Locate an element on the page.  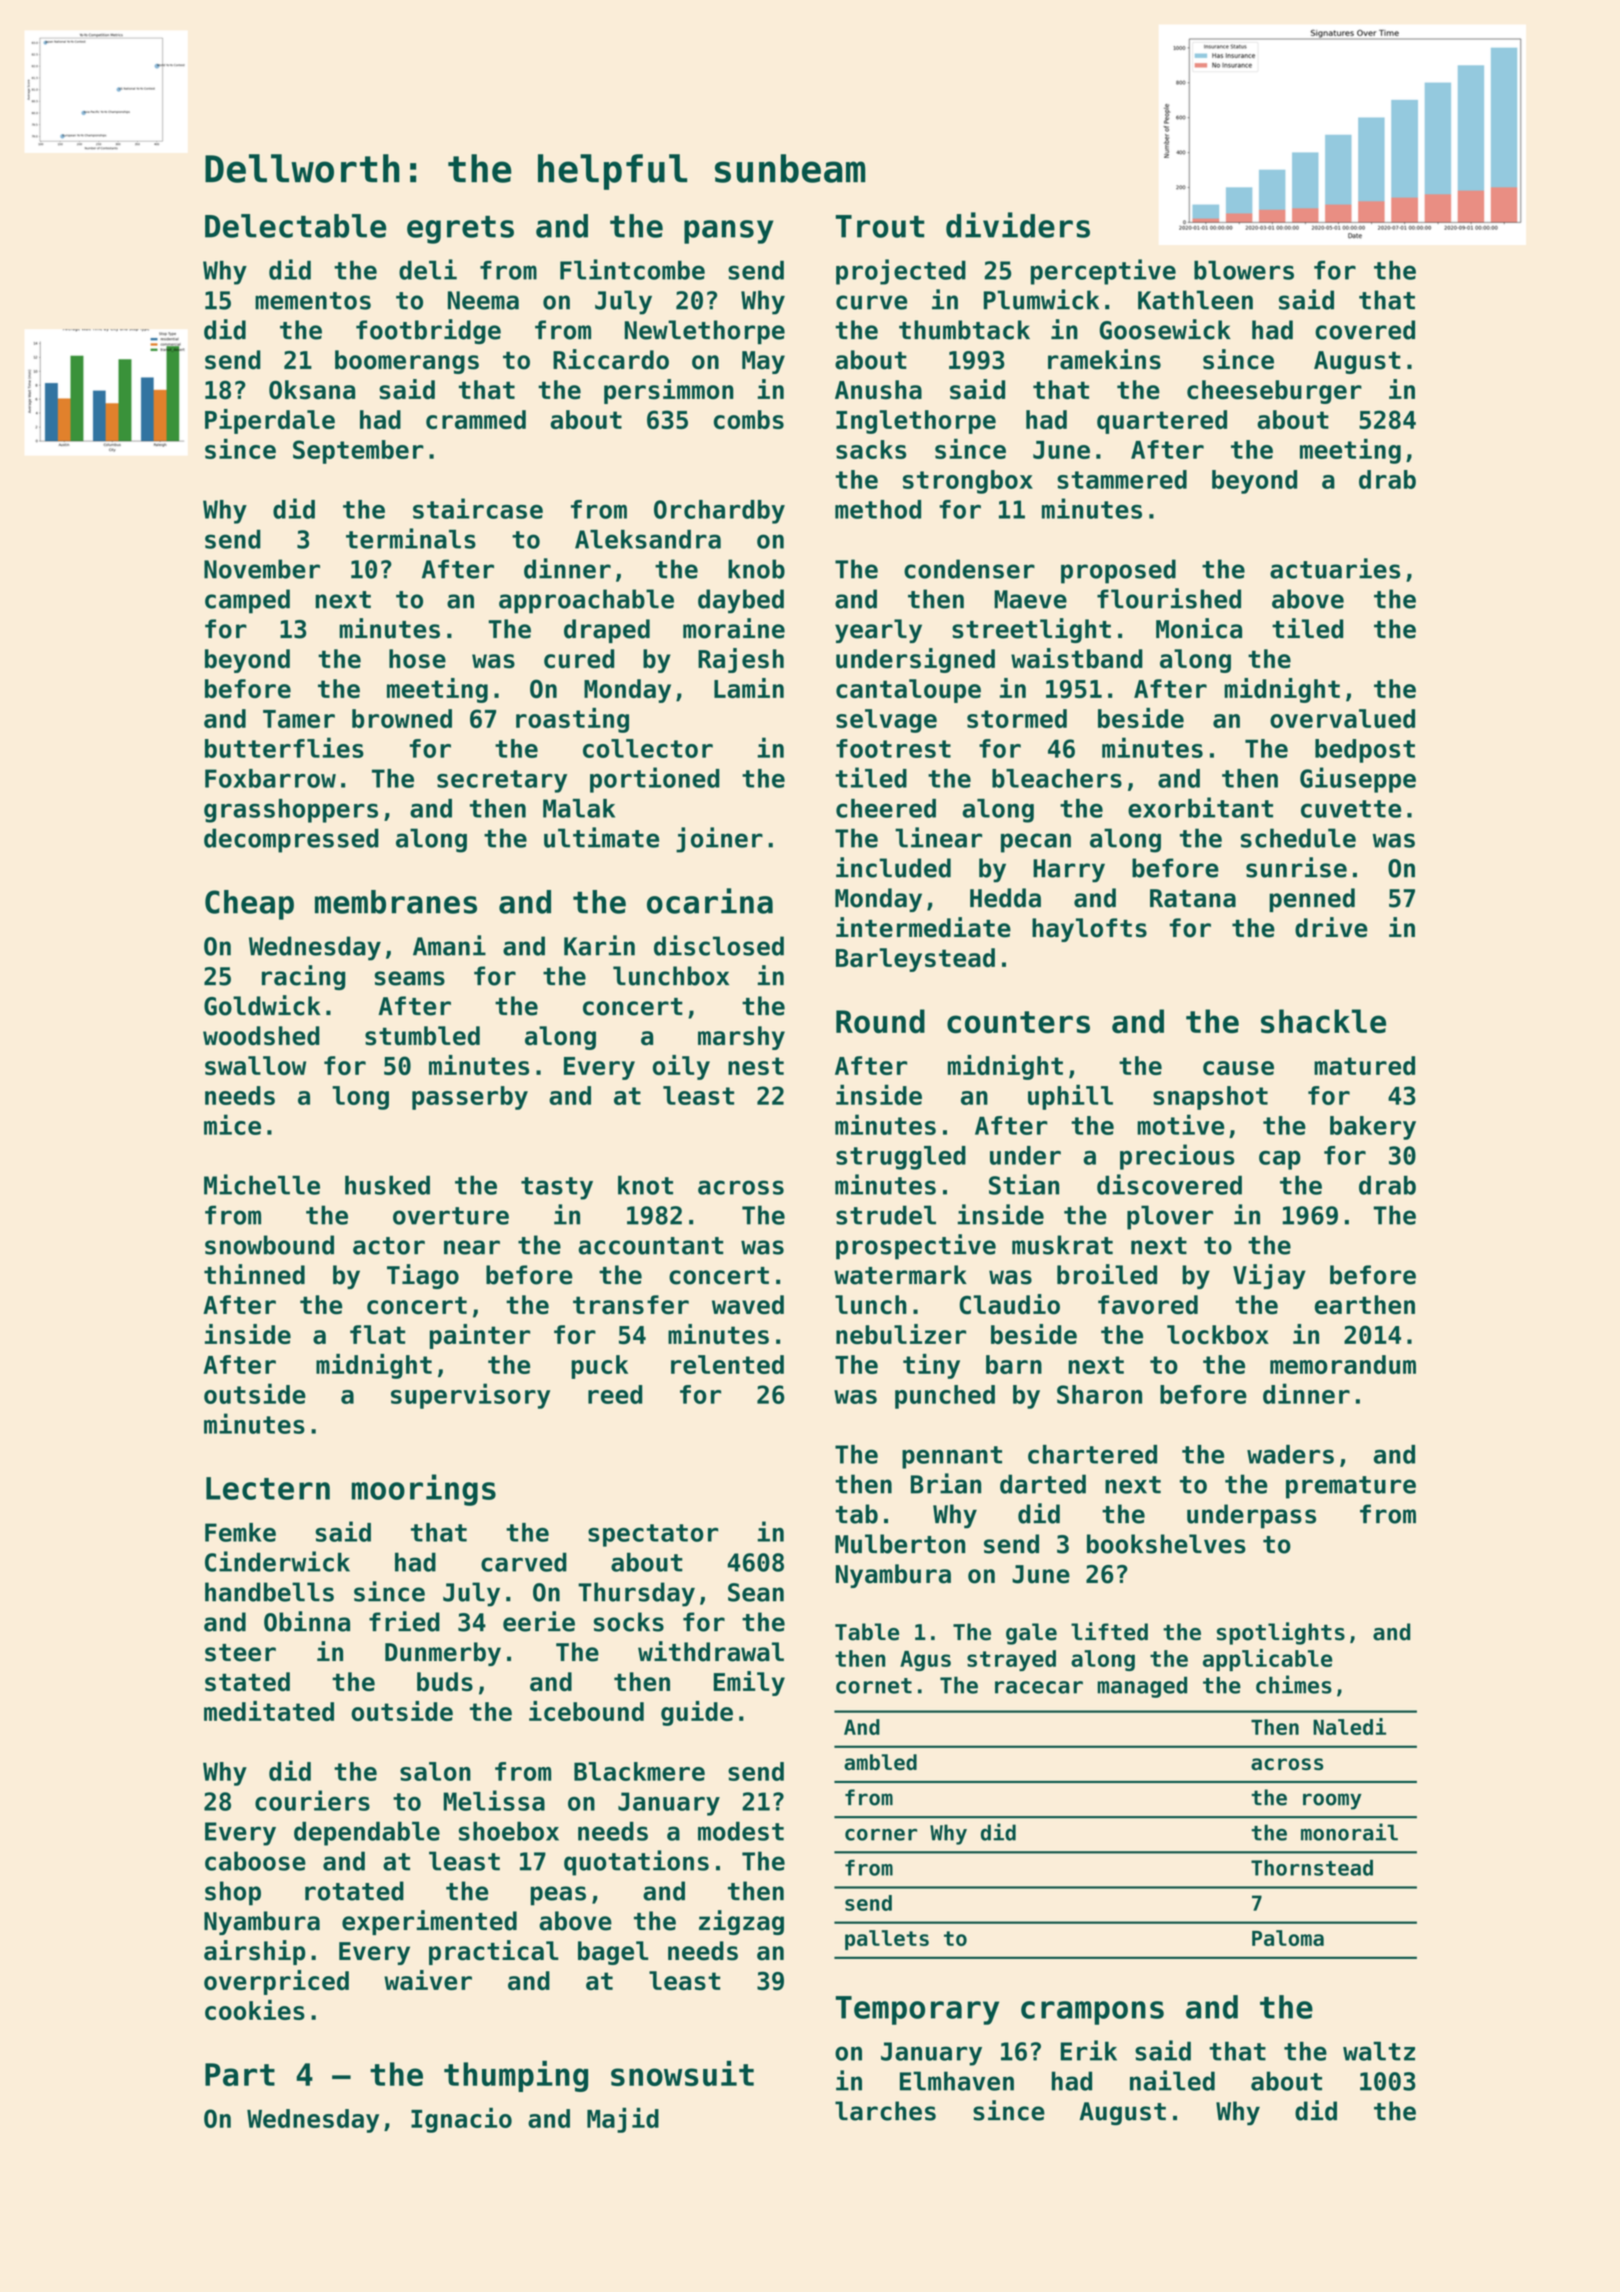
egrets is located at coordinates (460, 230).
